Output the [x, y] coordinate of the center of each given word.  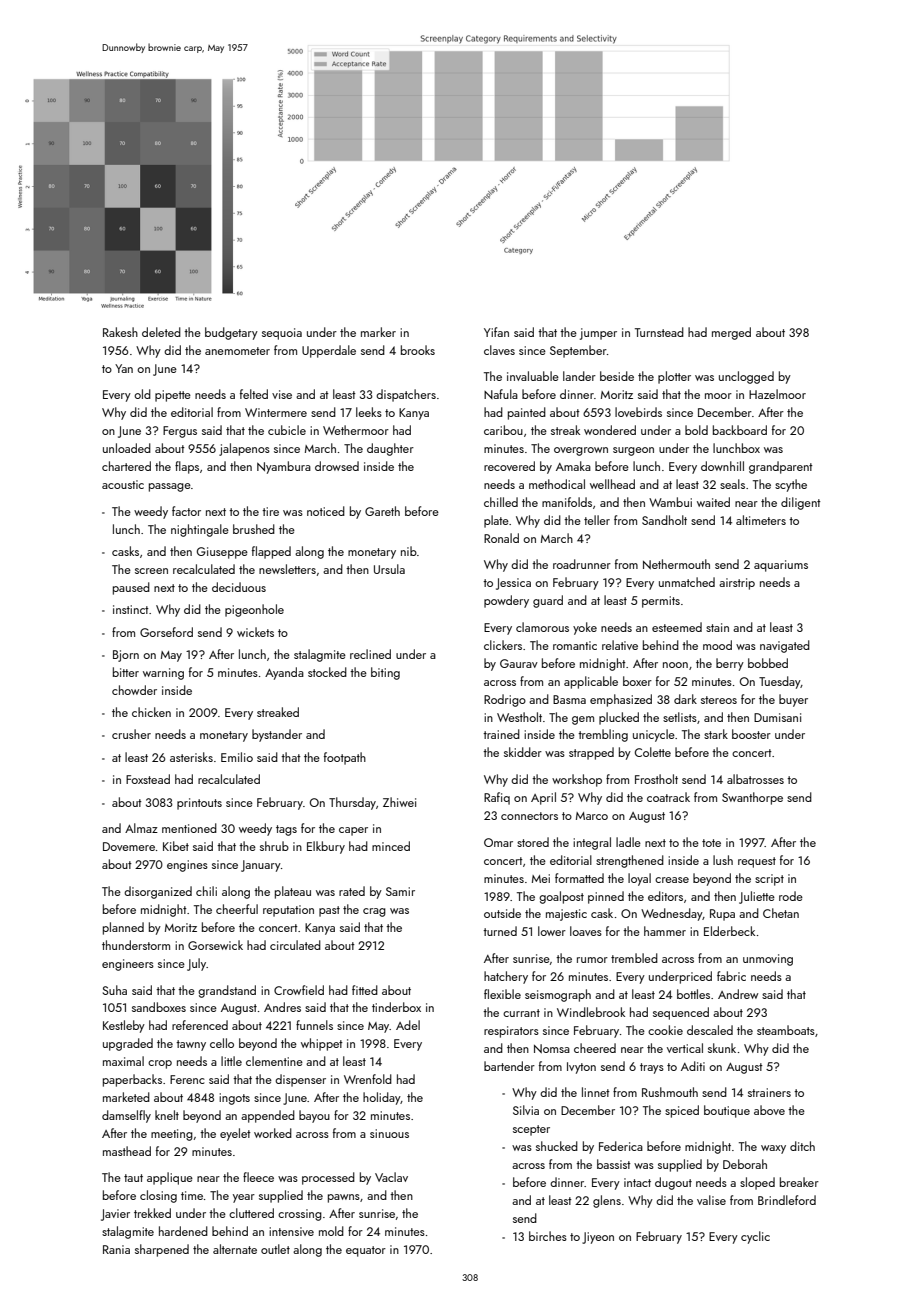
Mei [541, 878]
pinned [606, 897]
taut [133, 1178]
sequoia [282, 334]
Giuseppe [222, 553]
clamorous [542, 627]
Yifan [496, 332]
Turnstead [659, 332]
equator [366, 1251]
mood [717, 645]
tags [286, 830]
